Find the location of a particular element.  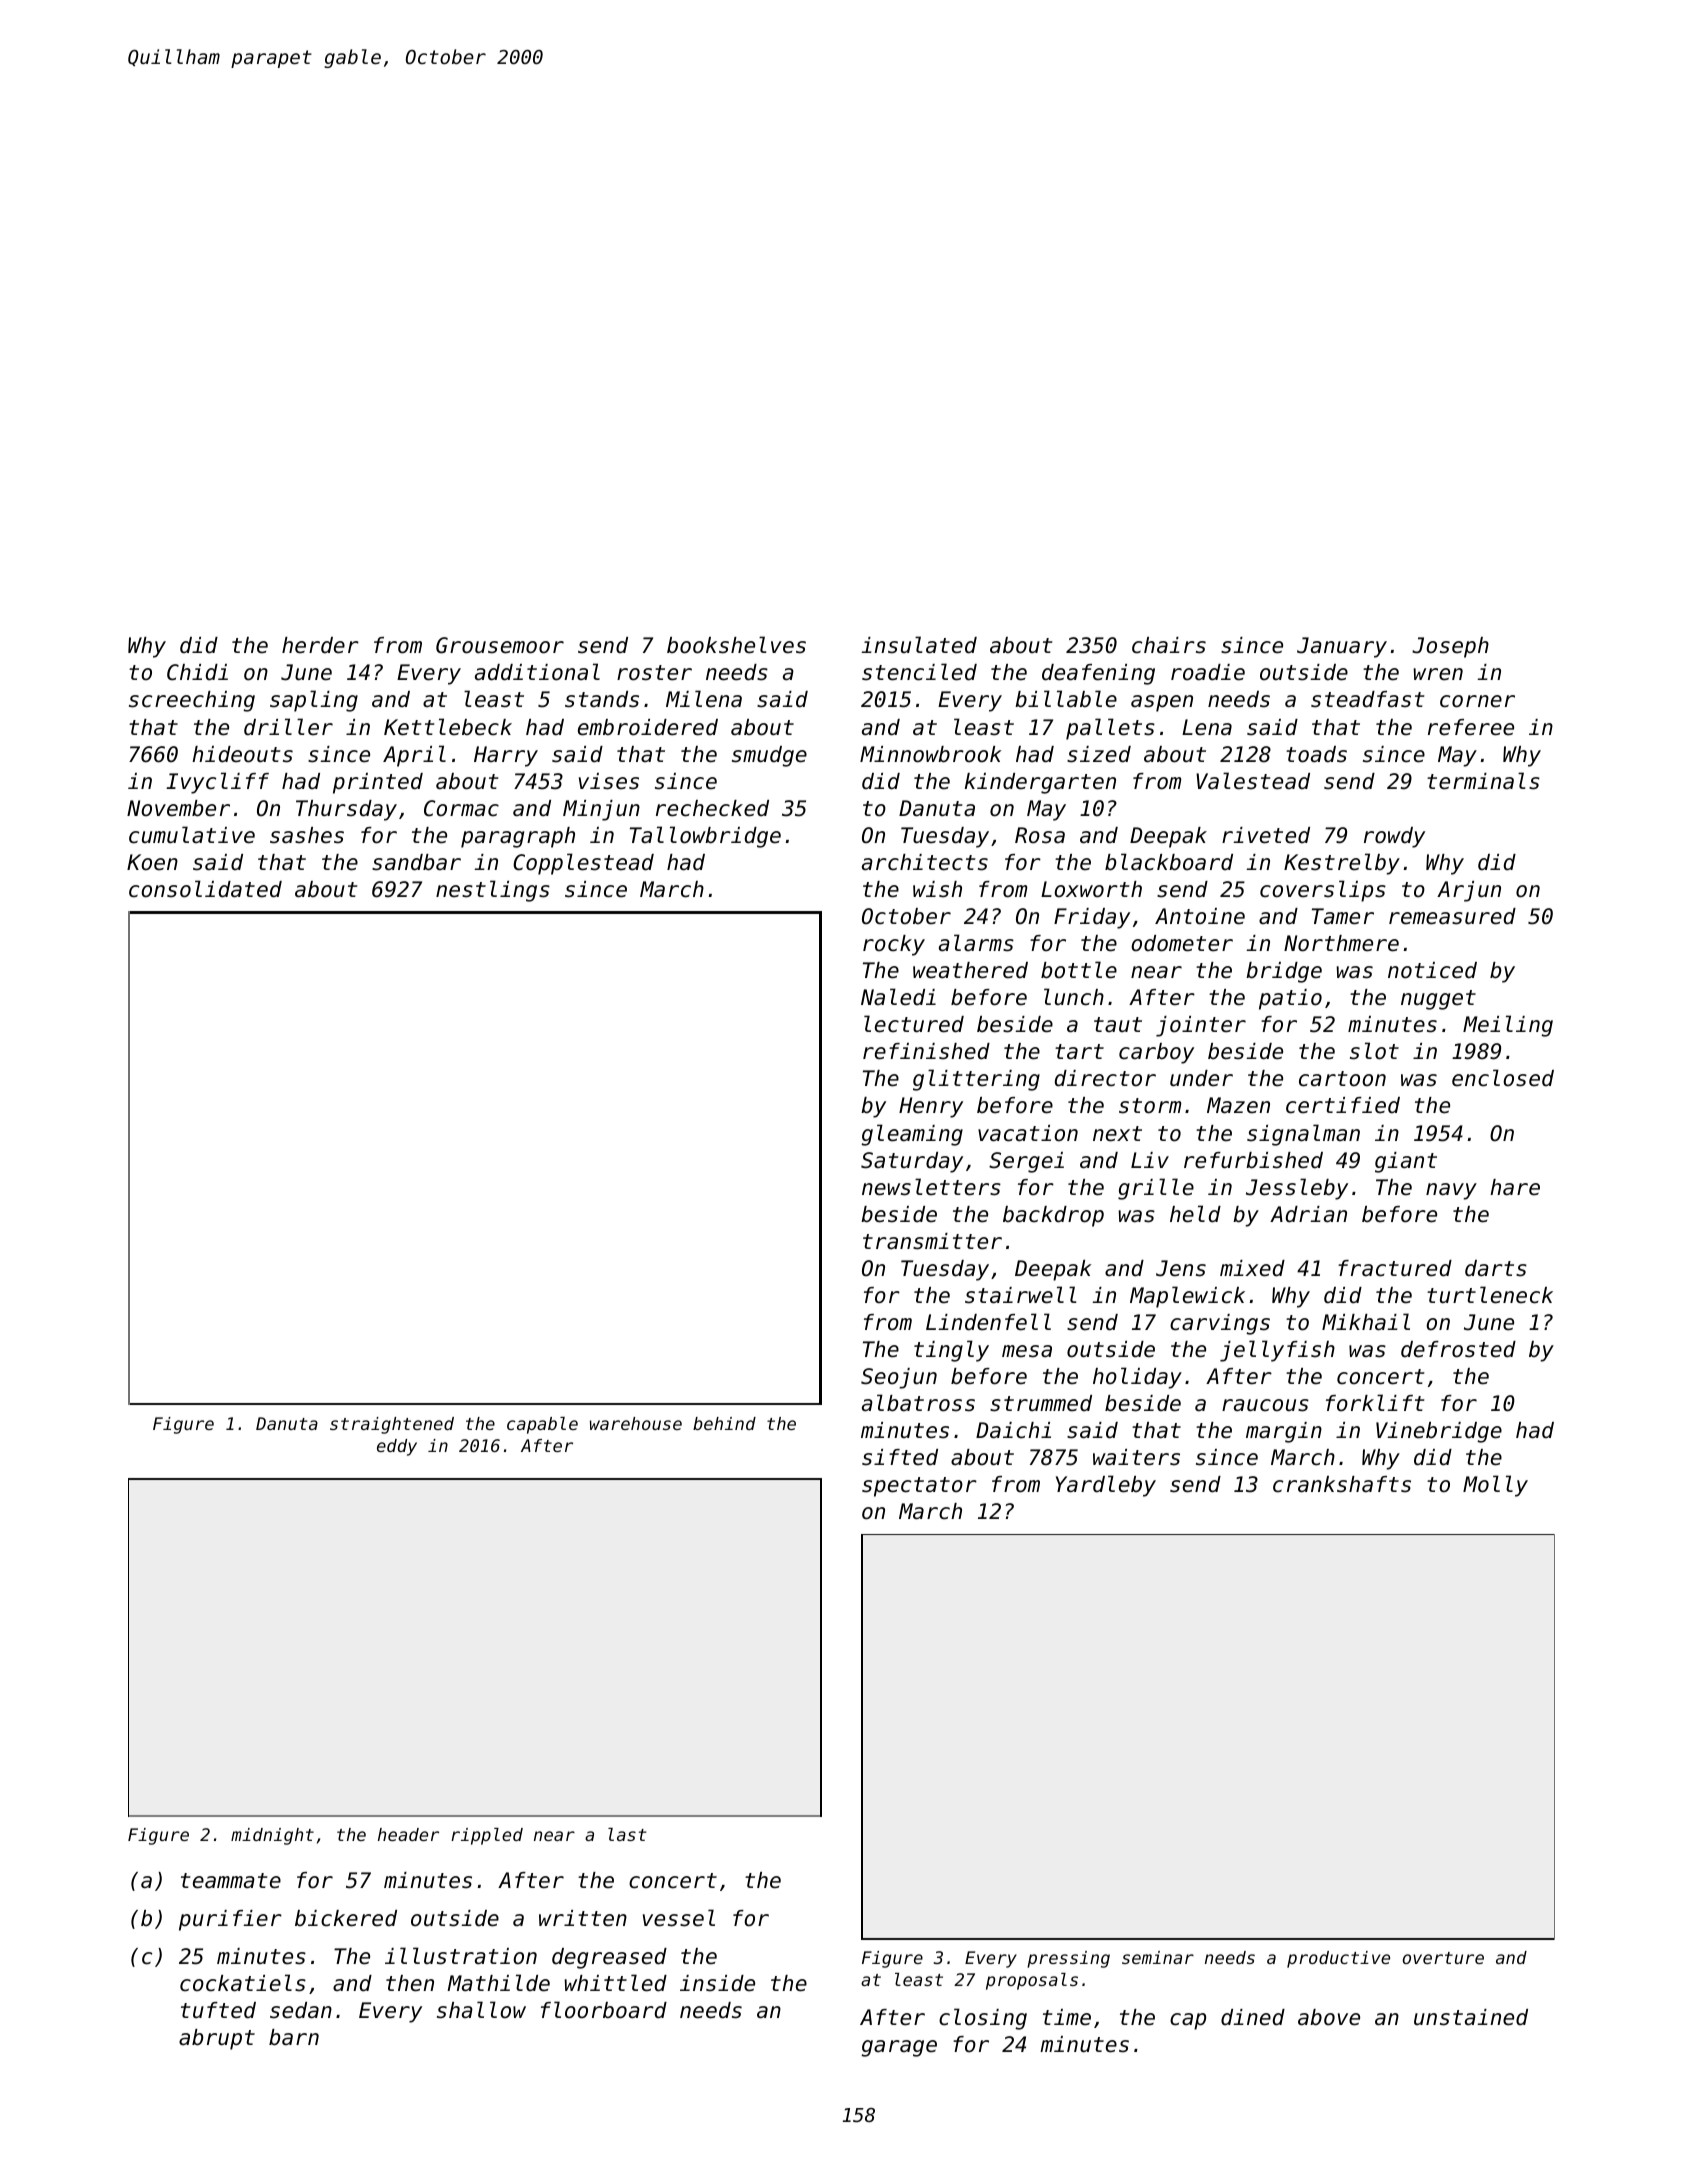

herder is located at coordinates (320, 645).
